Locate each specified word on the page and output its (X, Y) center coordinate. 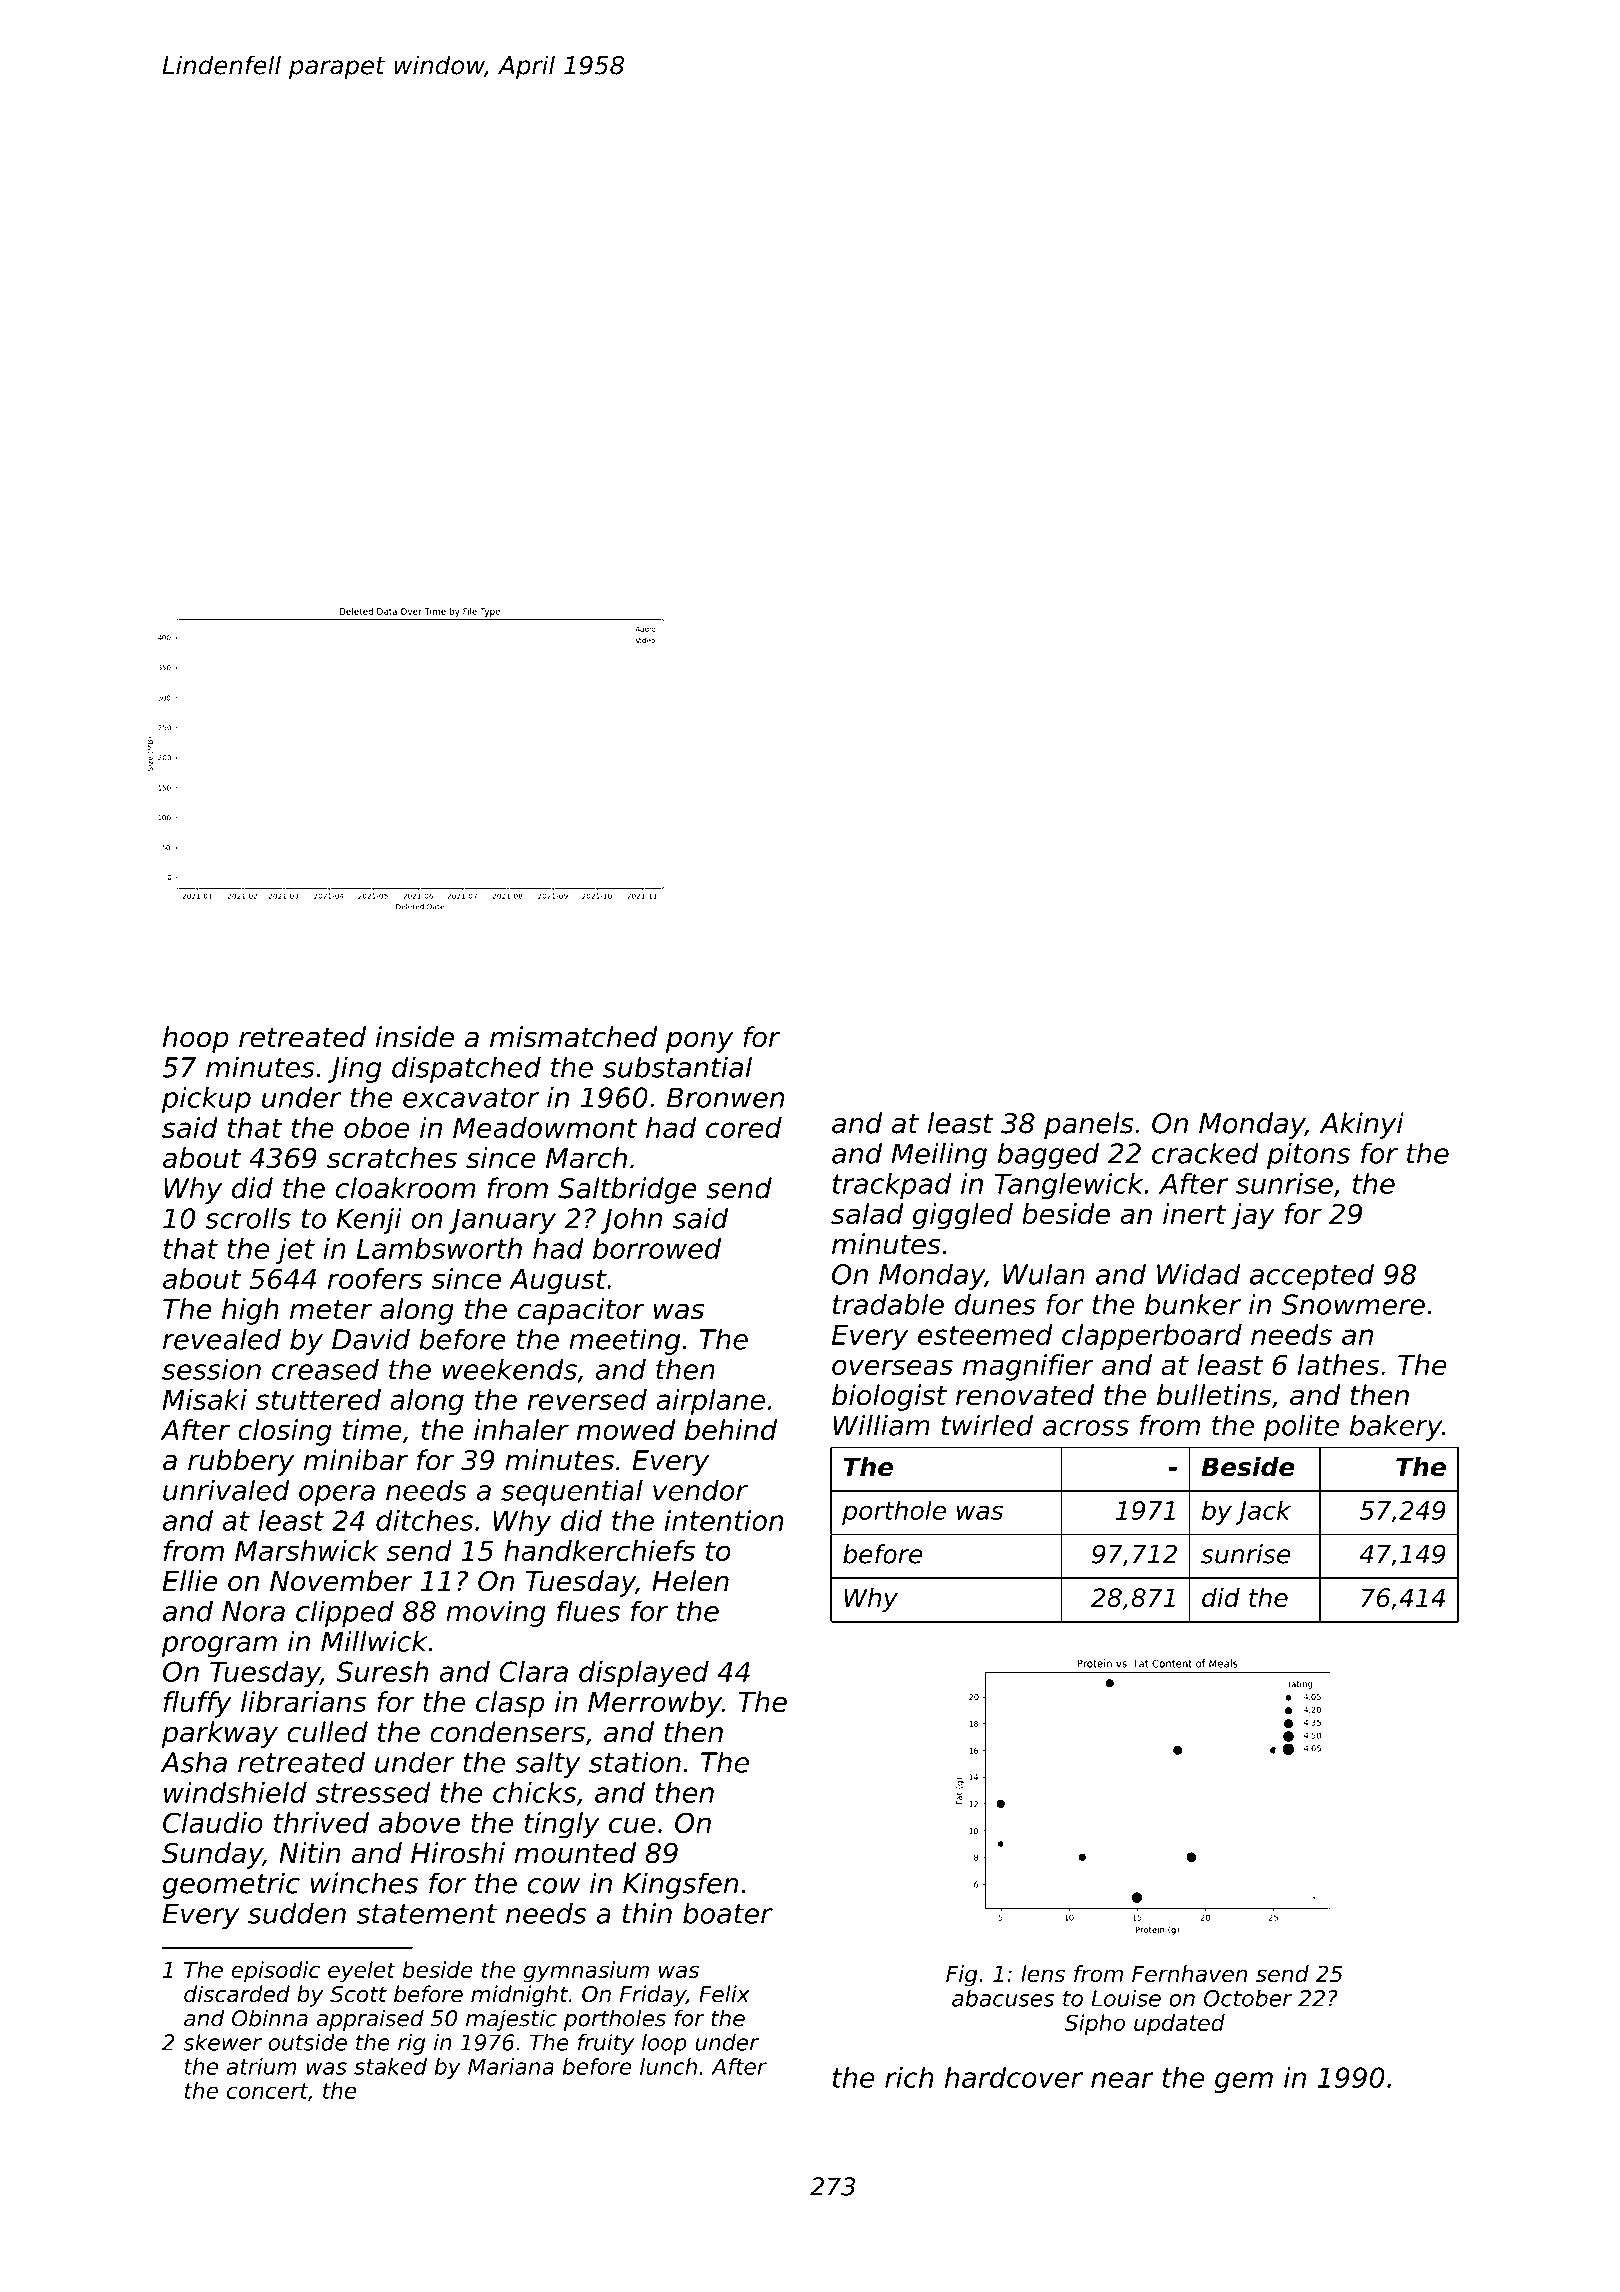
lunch (668, 2066)
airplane (710, 1402)
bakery (1396, 1427)
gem (1244, 2082)
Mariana (511, 2066)
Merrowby (655, 1704)
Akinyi (1362, 1125)
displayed (644, 1674)
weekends (510, 1369)
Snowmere (1353, 1304)
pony (699, 1042)
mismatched (573, 1037)
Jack (1263, 1512)
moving (496, 1613)
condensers (507, 1732)
